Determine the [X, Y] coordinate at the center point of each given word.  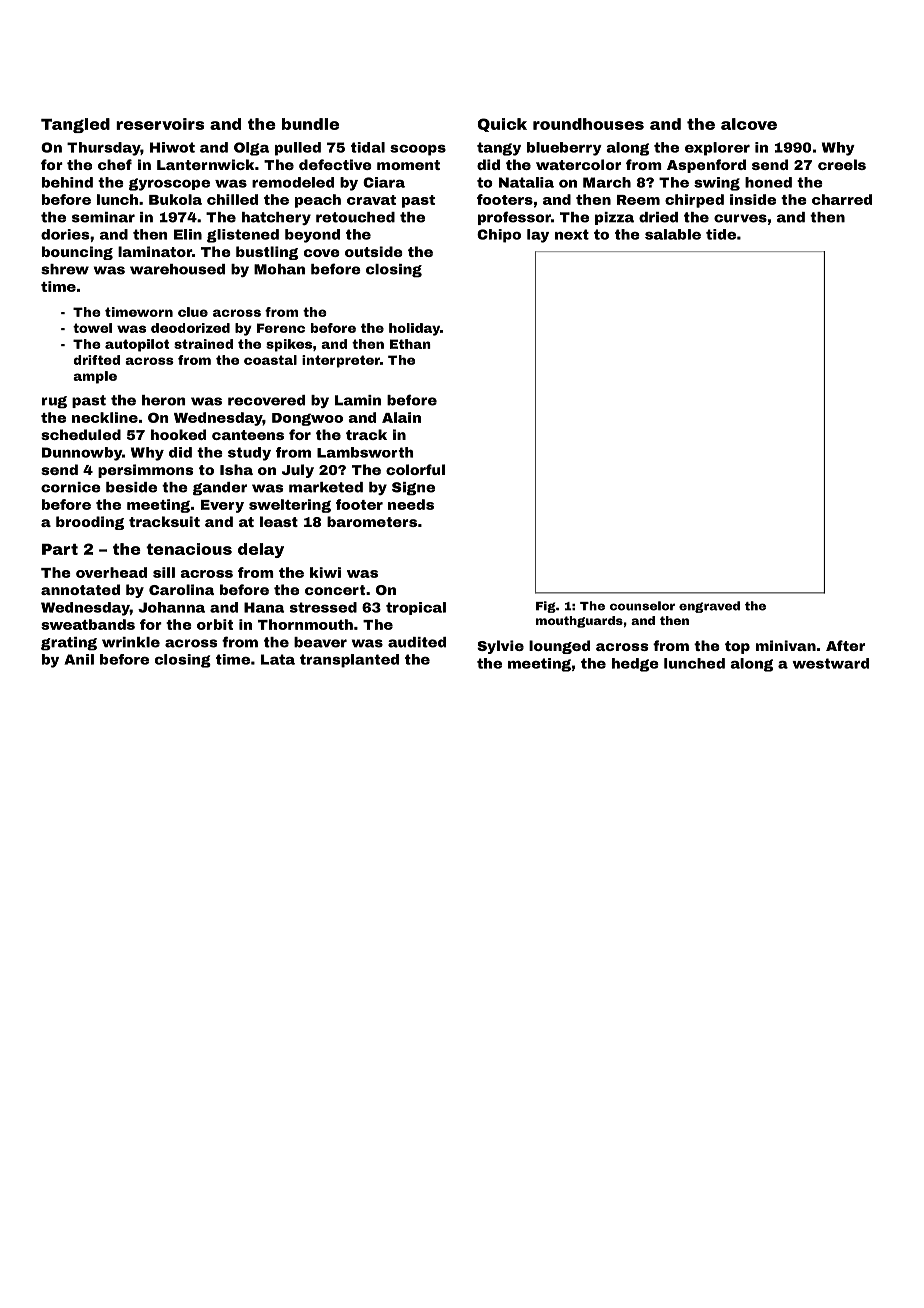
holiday [414, 329]
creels [842, 164]
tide [721, 234]
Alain [401, 417]
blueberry [564, 149]
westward [830, 663]
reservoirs [160, 124]
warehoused [177, 269]
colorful [415, 469]
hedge [635, 665]
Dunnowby [82, 454]
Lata [278, 659]
